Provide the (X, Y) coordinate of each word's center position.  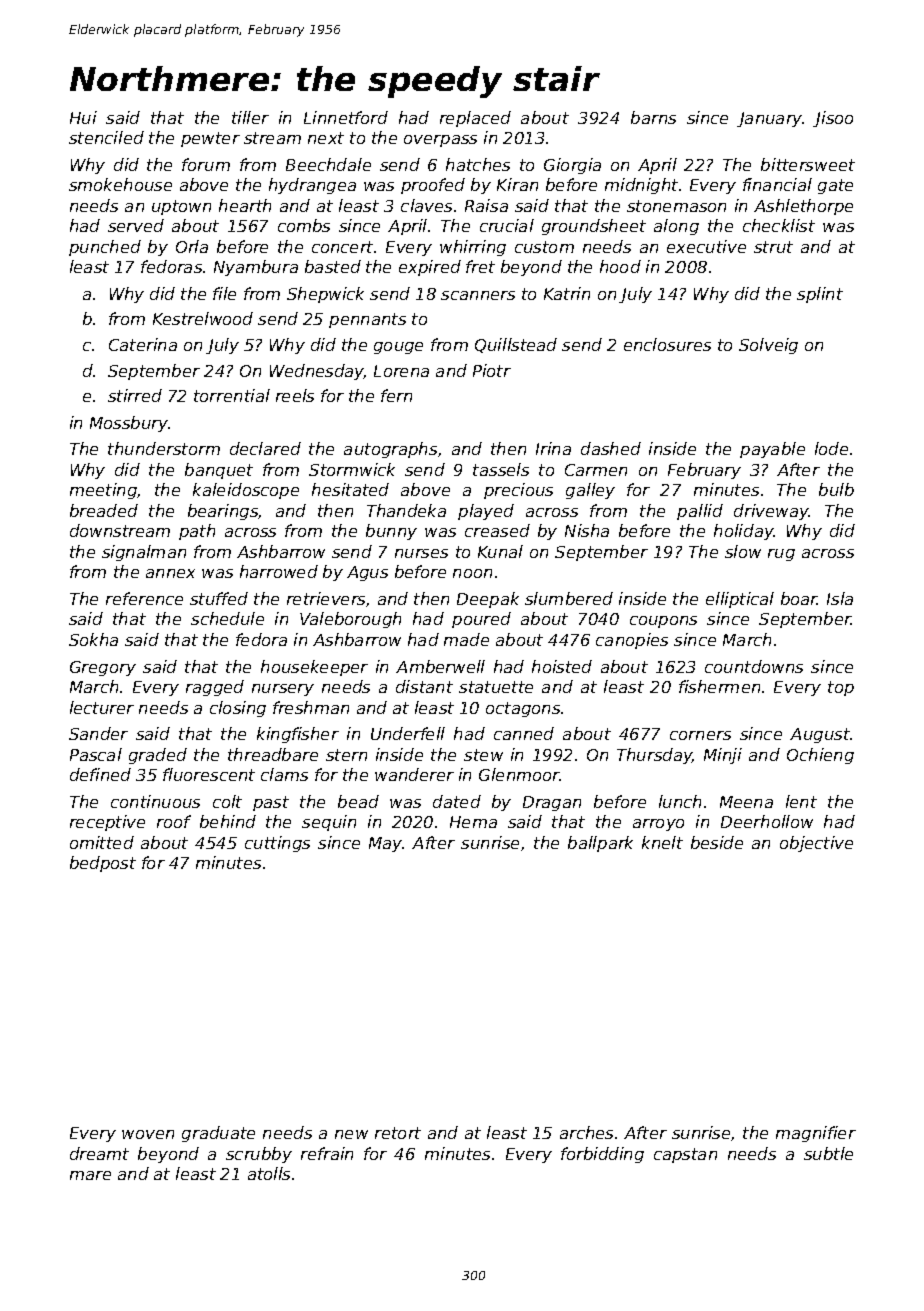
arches (586, 1132)
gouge (398, 348)
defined (100, 774)
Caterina (143, 344)
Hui (83, 117)
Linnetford (346, 117)
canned (524, 733)
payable (772, 450)
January (770, 119)
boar (799, 598)
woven (148, 1134)
